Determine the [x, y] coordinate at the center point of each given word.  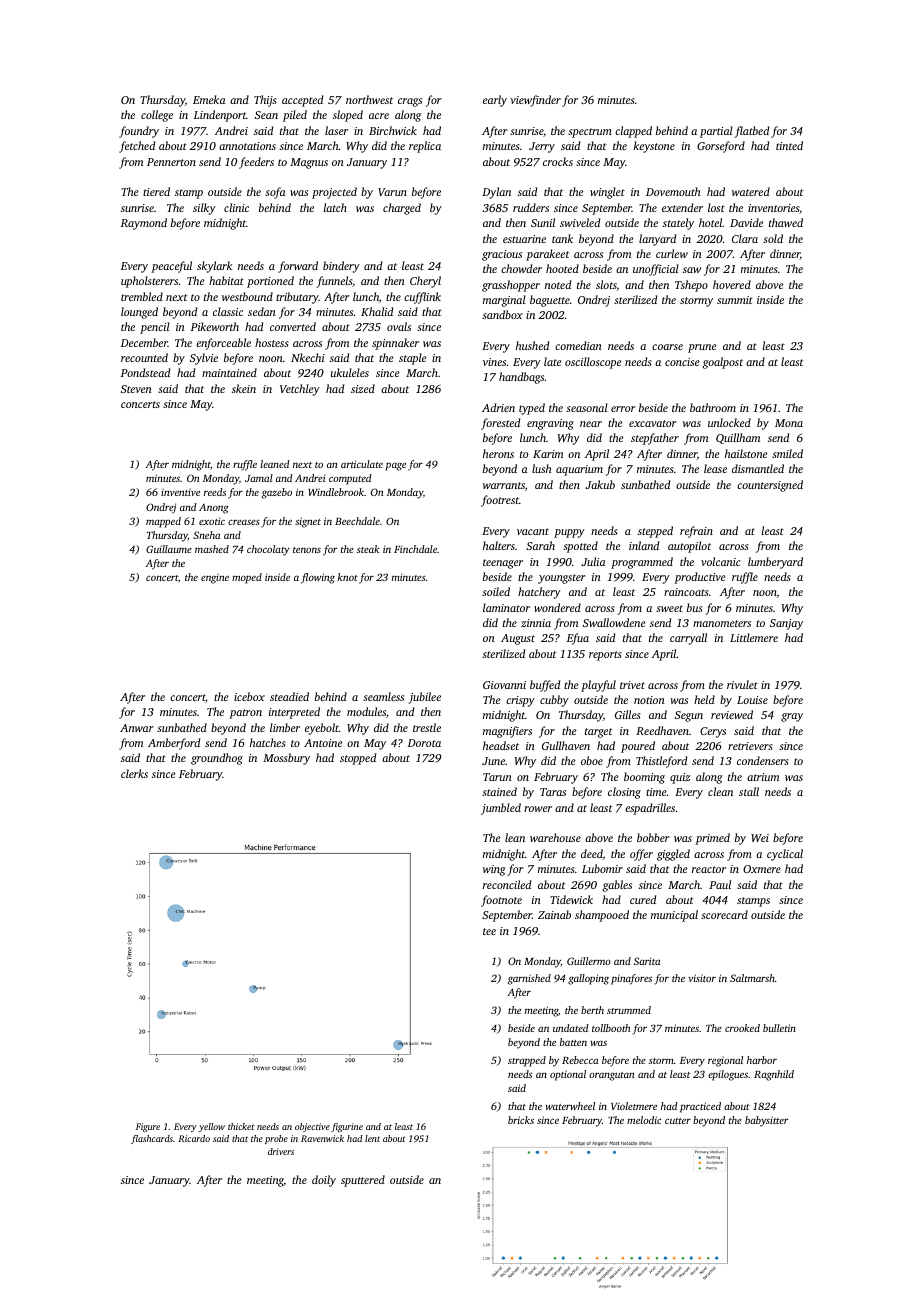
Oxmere [762, 869]
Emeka [209, 99]
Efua [578, 639]
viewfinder [535, 101]
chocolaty [268, 550]
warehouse [555, 837]
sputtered [363, 1181]
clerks [134, 773]
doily [324, 1181]
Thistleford [661, 762]
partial [716, 132]
